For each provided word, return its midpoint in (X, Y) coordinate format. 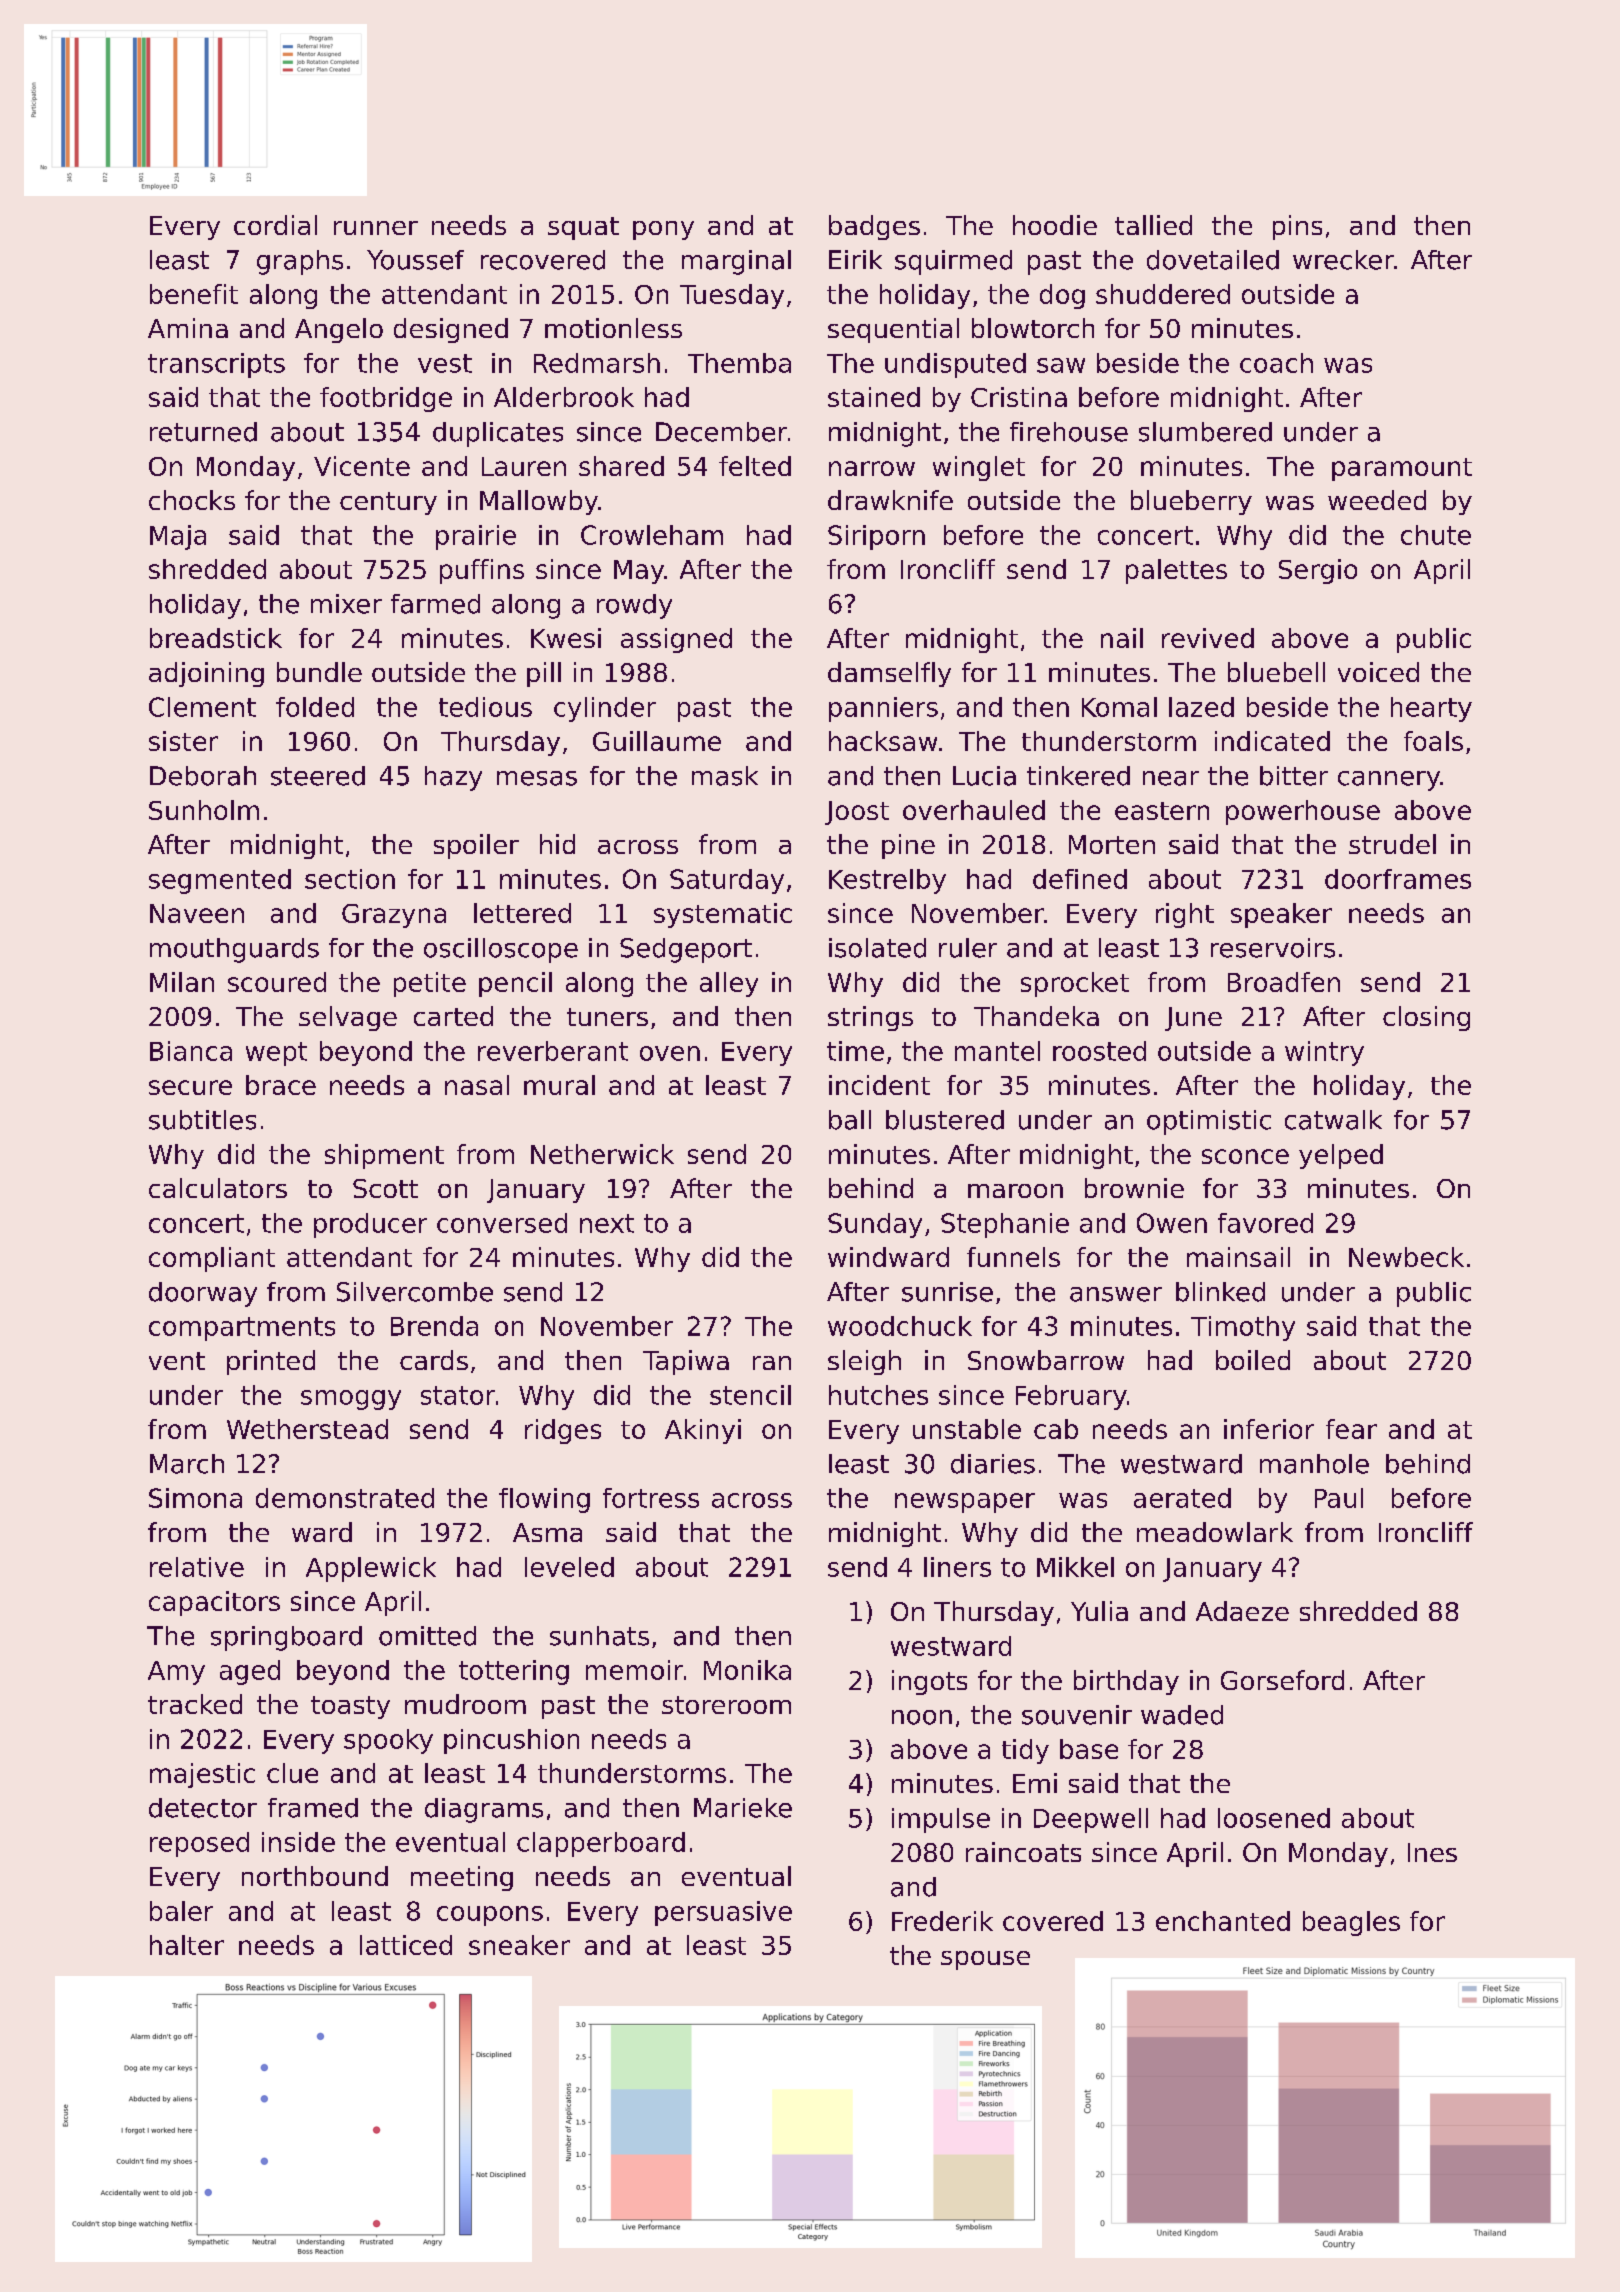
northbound (315, 1876)
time (855, 1051)
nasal (477, 1085)
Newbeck (1406, 1257)
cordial (275, 225)
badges (874, 227)
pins (1297, 227)
